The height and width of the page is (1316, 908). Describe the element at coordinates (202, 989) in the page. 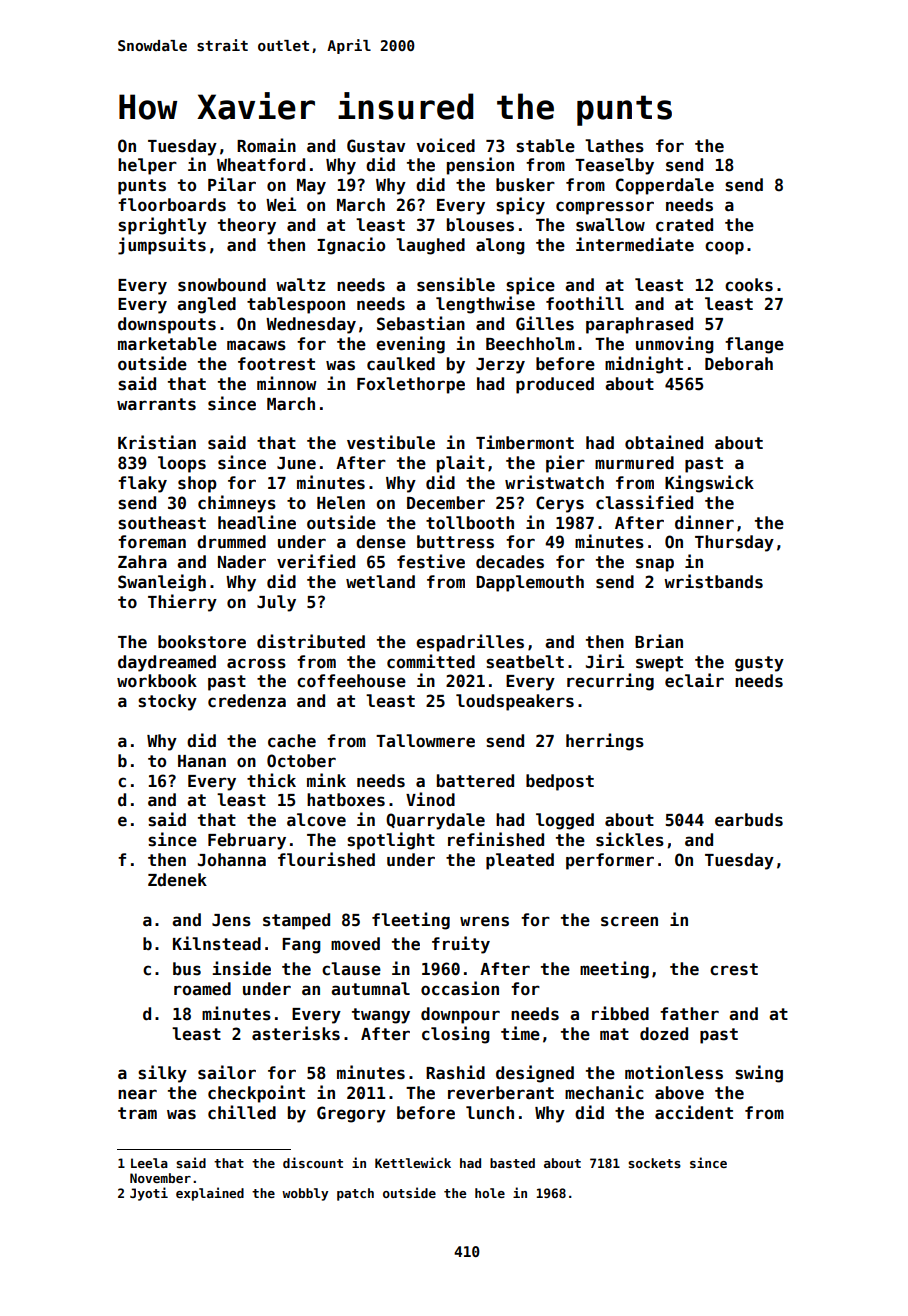

I see `roamed` at that location.
